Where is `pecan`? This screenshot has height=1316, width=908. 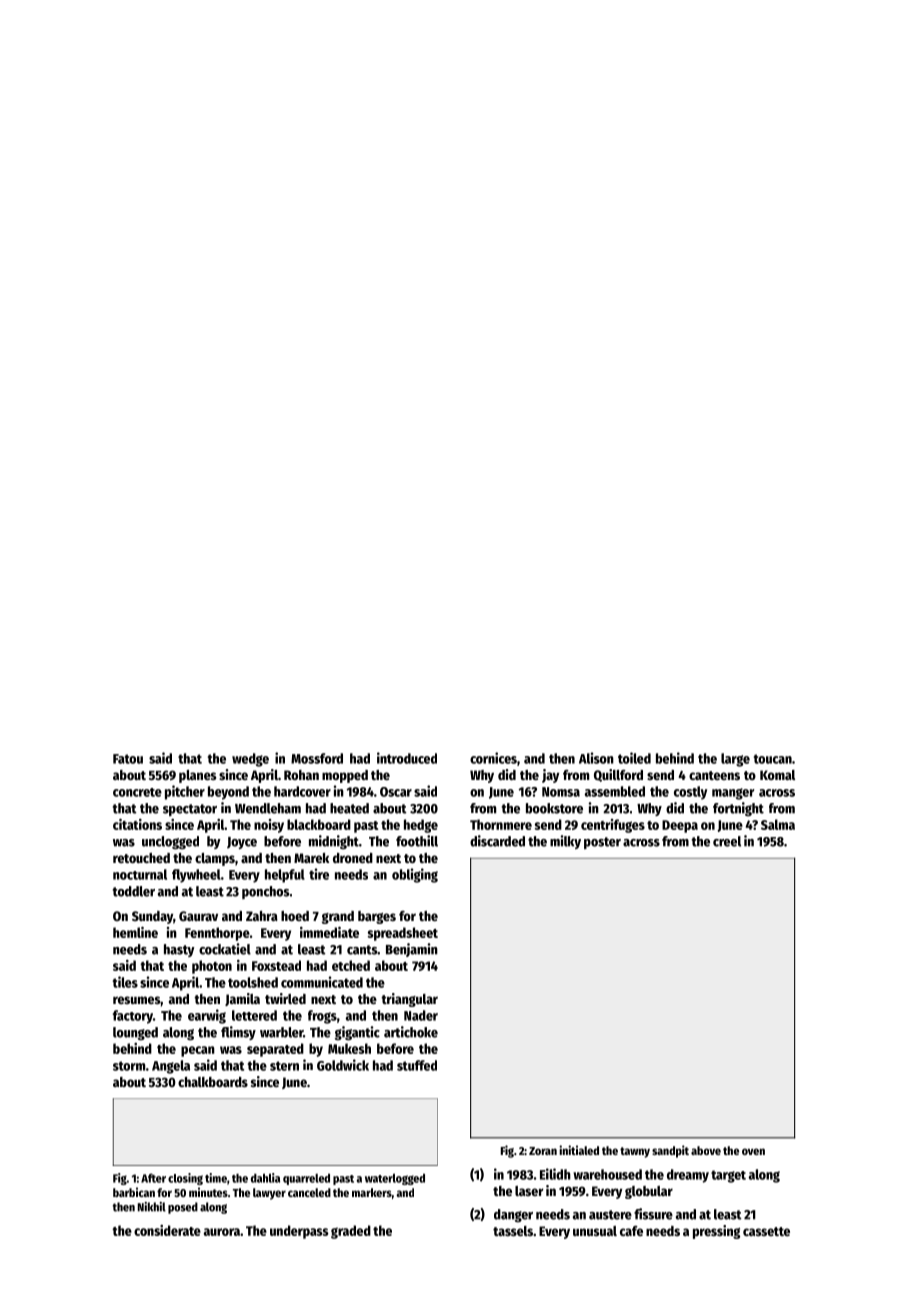
pecan is located at coordinates (198, 1051).
